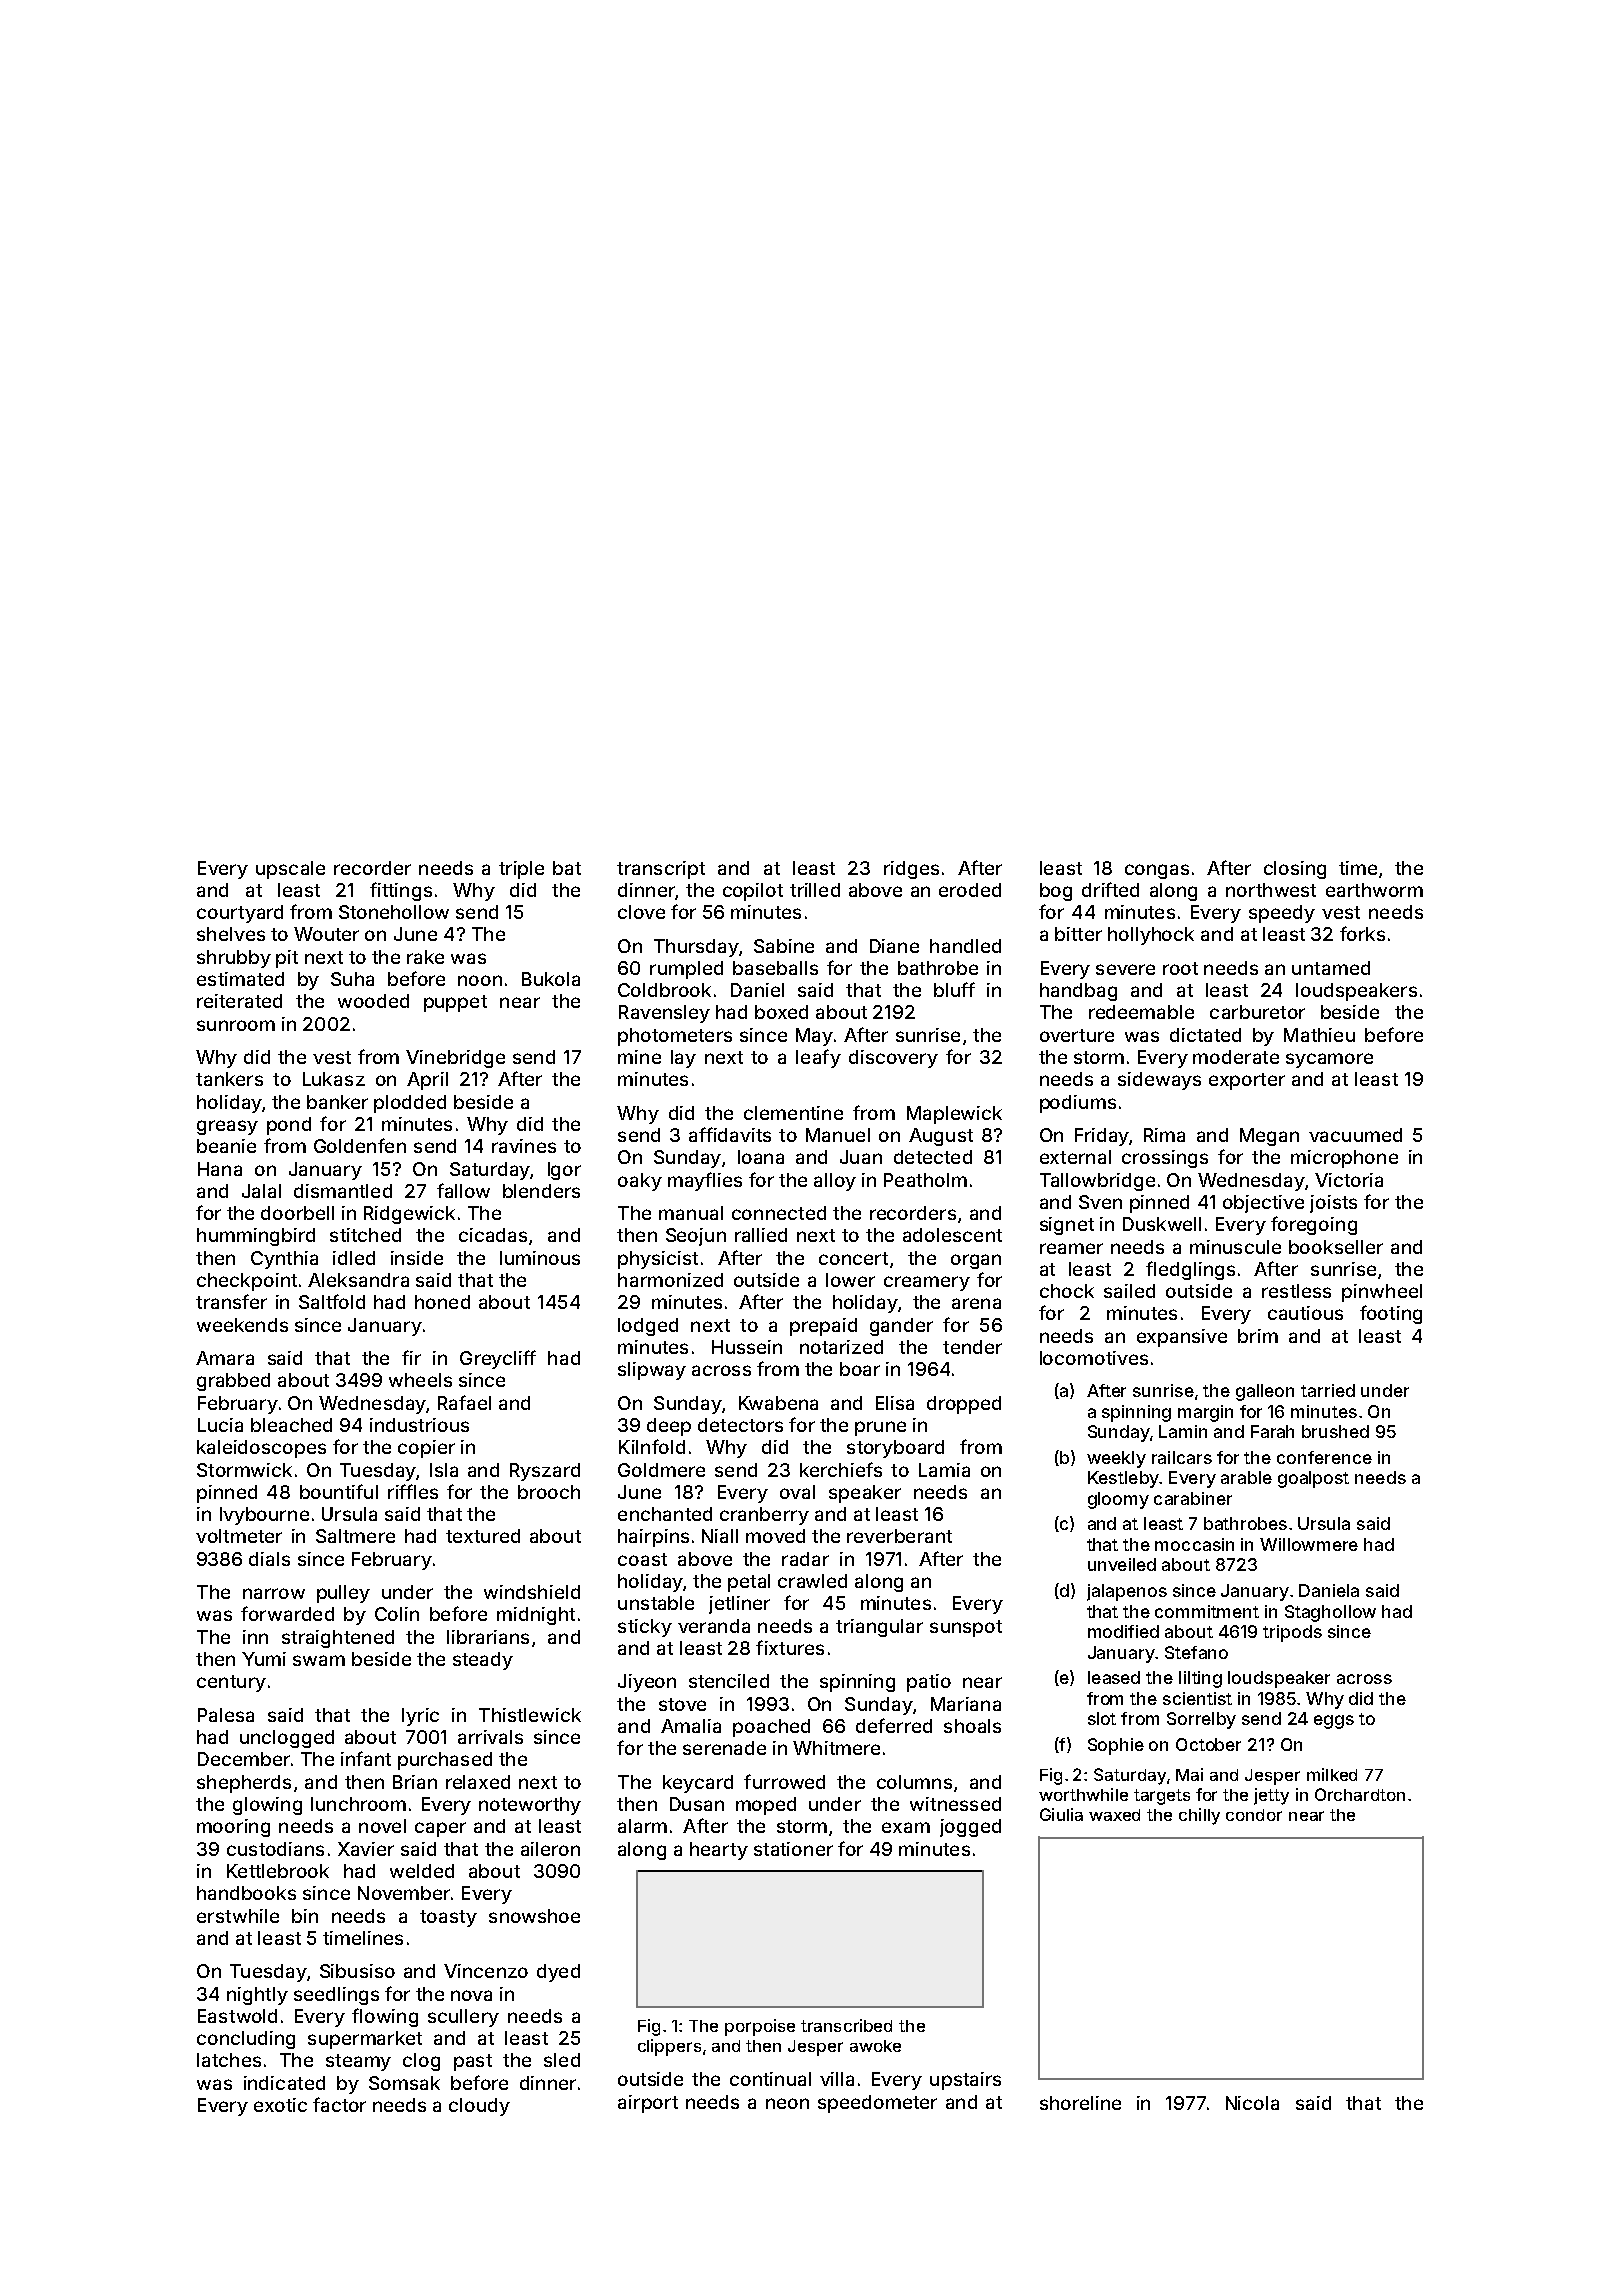 Image resolution: width=1620 pixels, height=2292 pixels. Describe the element at coordinates (1333, 1204) in the page. I see `joists` at that location.
